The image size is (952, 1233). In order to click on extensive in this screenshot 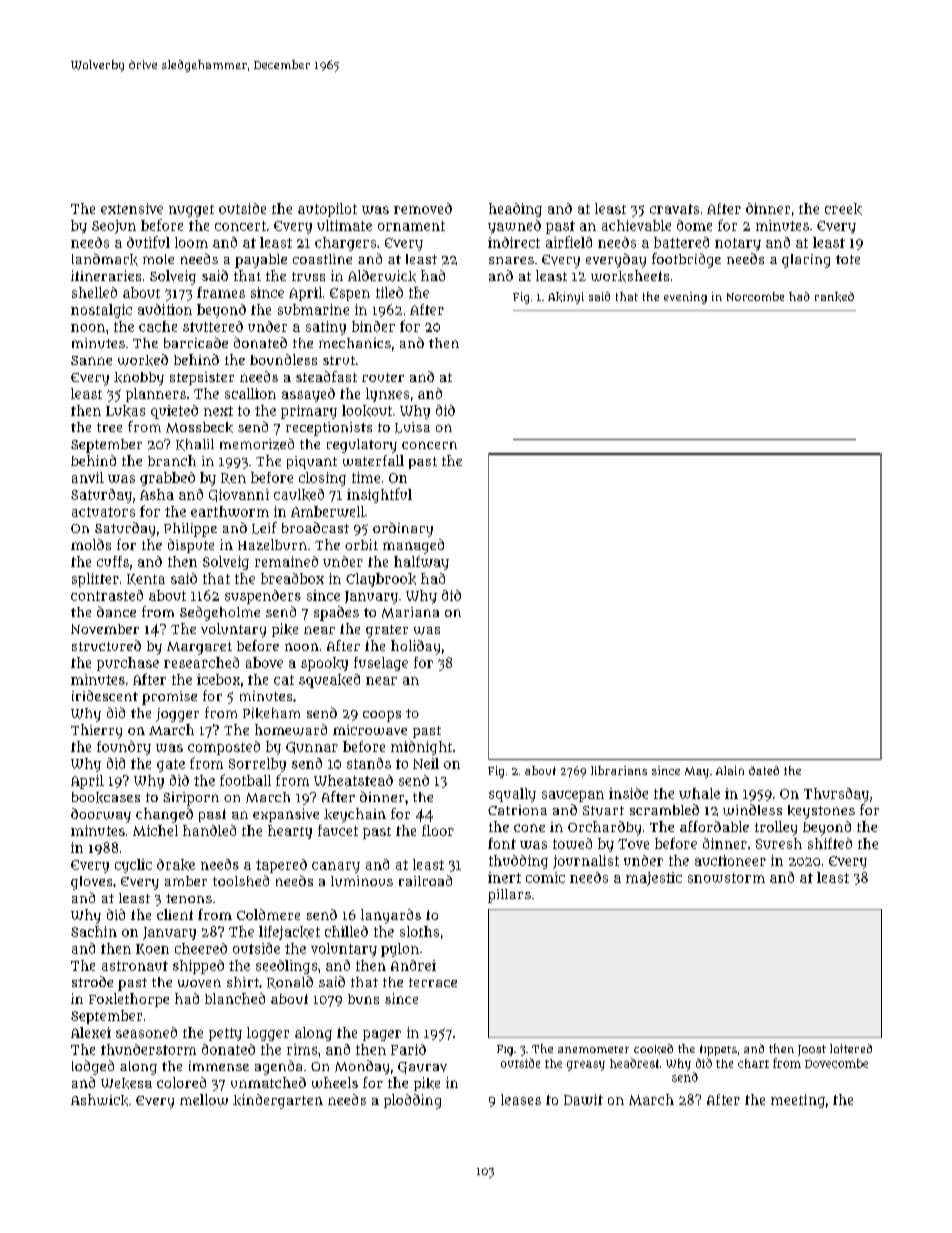, I will do `click(132, 208)`.
